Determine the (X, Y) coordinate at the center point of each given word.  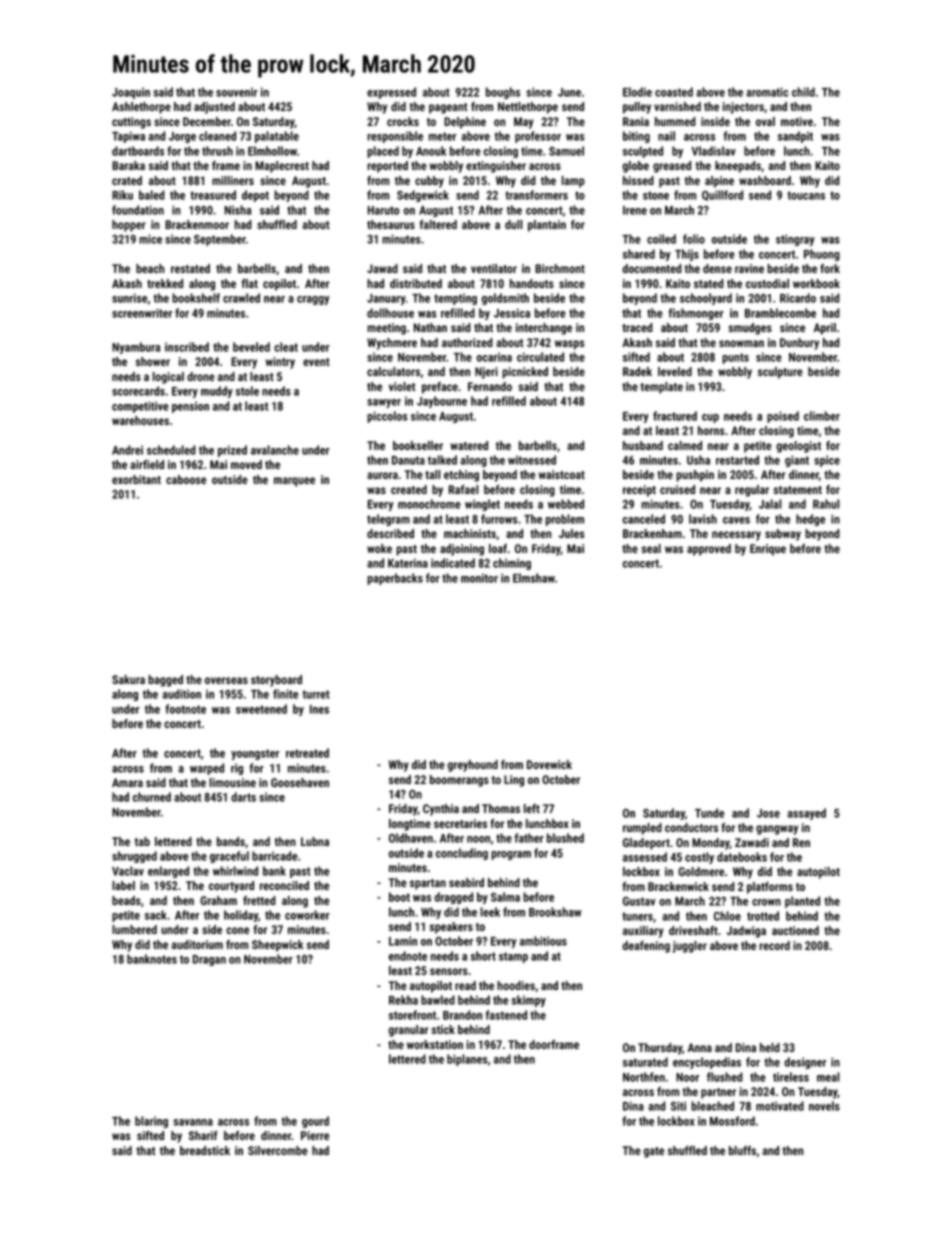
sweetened (261, 709)
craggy (313, 300)
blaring (151, 1122)
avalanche (275, 450)
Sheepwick (277, 946)
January (386, 299)
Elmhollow (272, 151)
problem (565, 520)
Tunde (709, 813)
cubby (429, 182)
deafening (646, 947)
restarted (737, 460)
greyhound (473, 766)
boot (399, 897)
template (661, 388)
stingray (795, 240)
